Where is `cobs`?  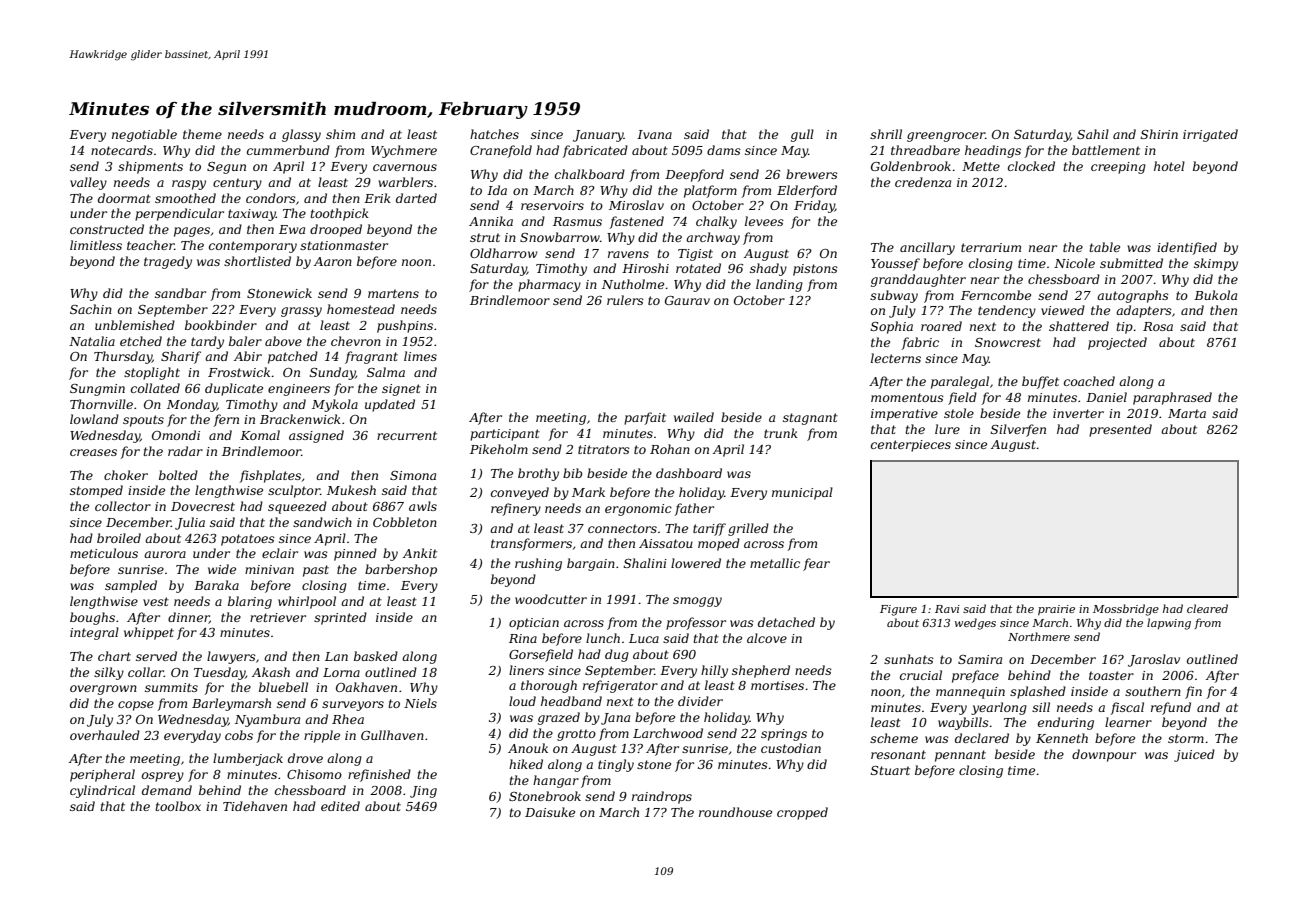
cobs is located at coordinates (239, 735).
